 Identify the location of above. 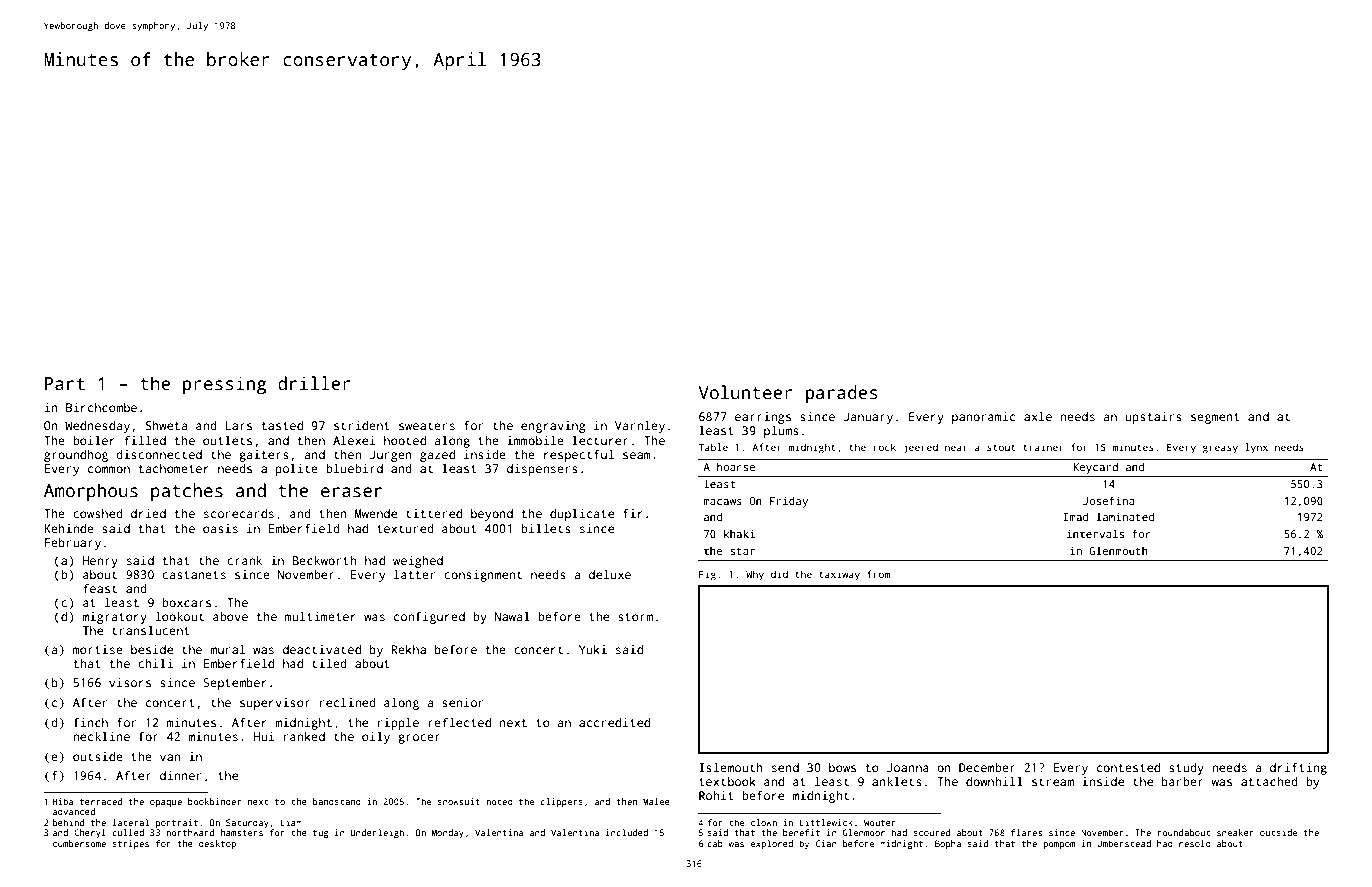
(230, 616).
